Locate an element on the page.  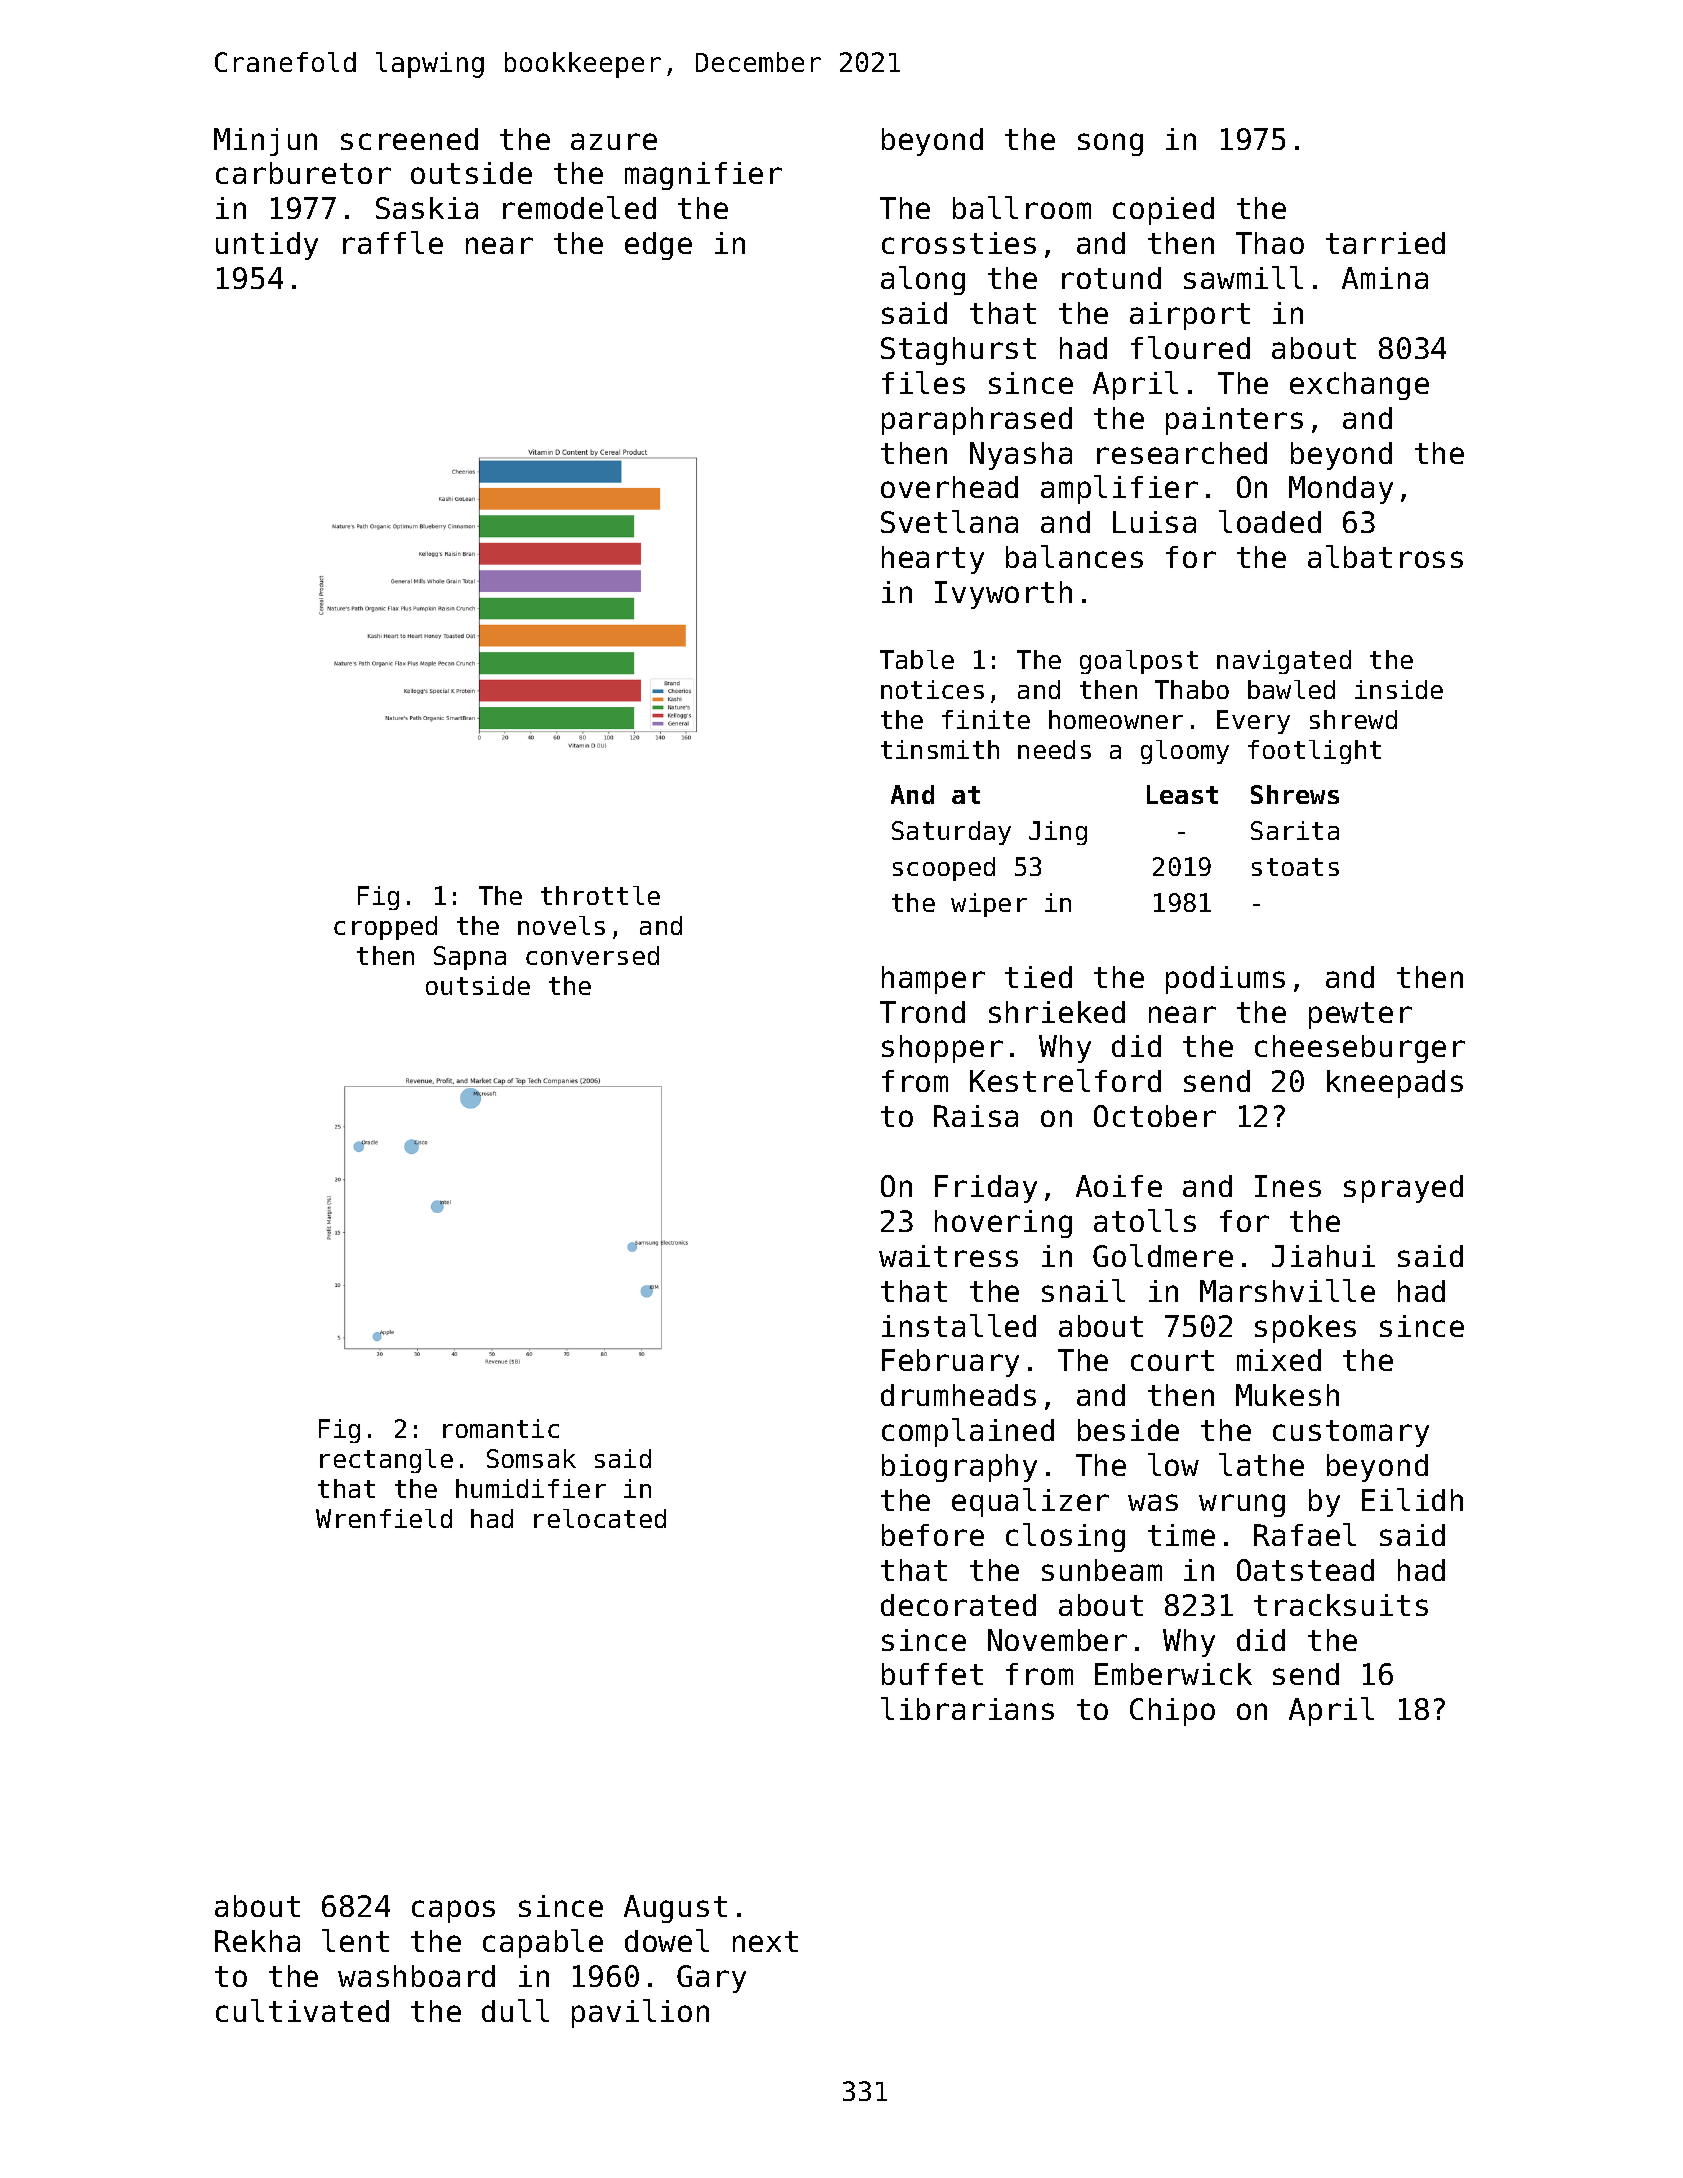
inside is located at coordinates (1399, 689).
